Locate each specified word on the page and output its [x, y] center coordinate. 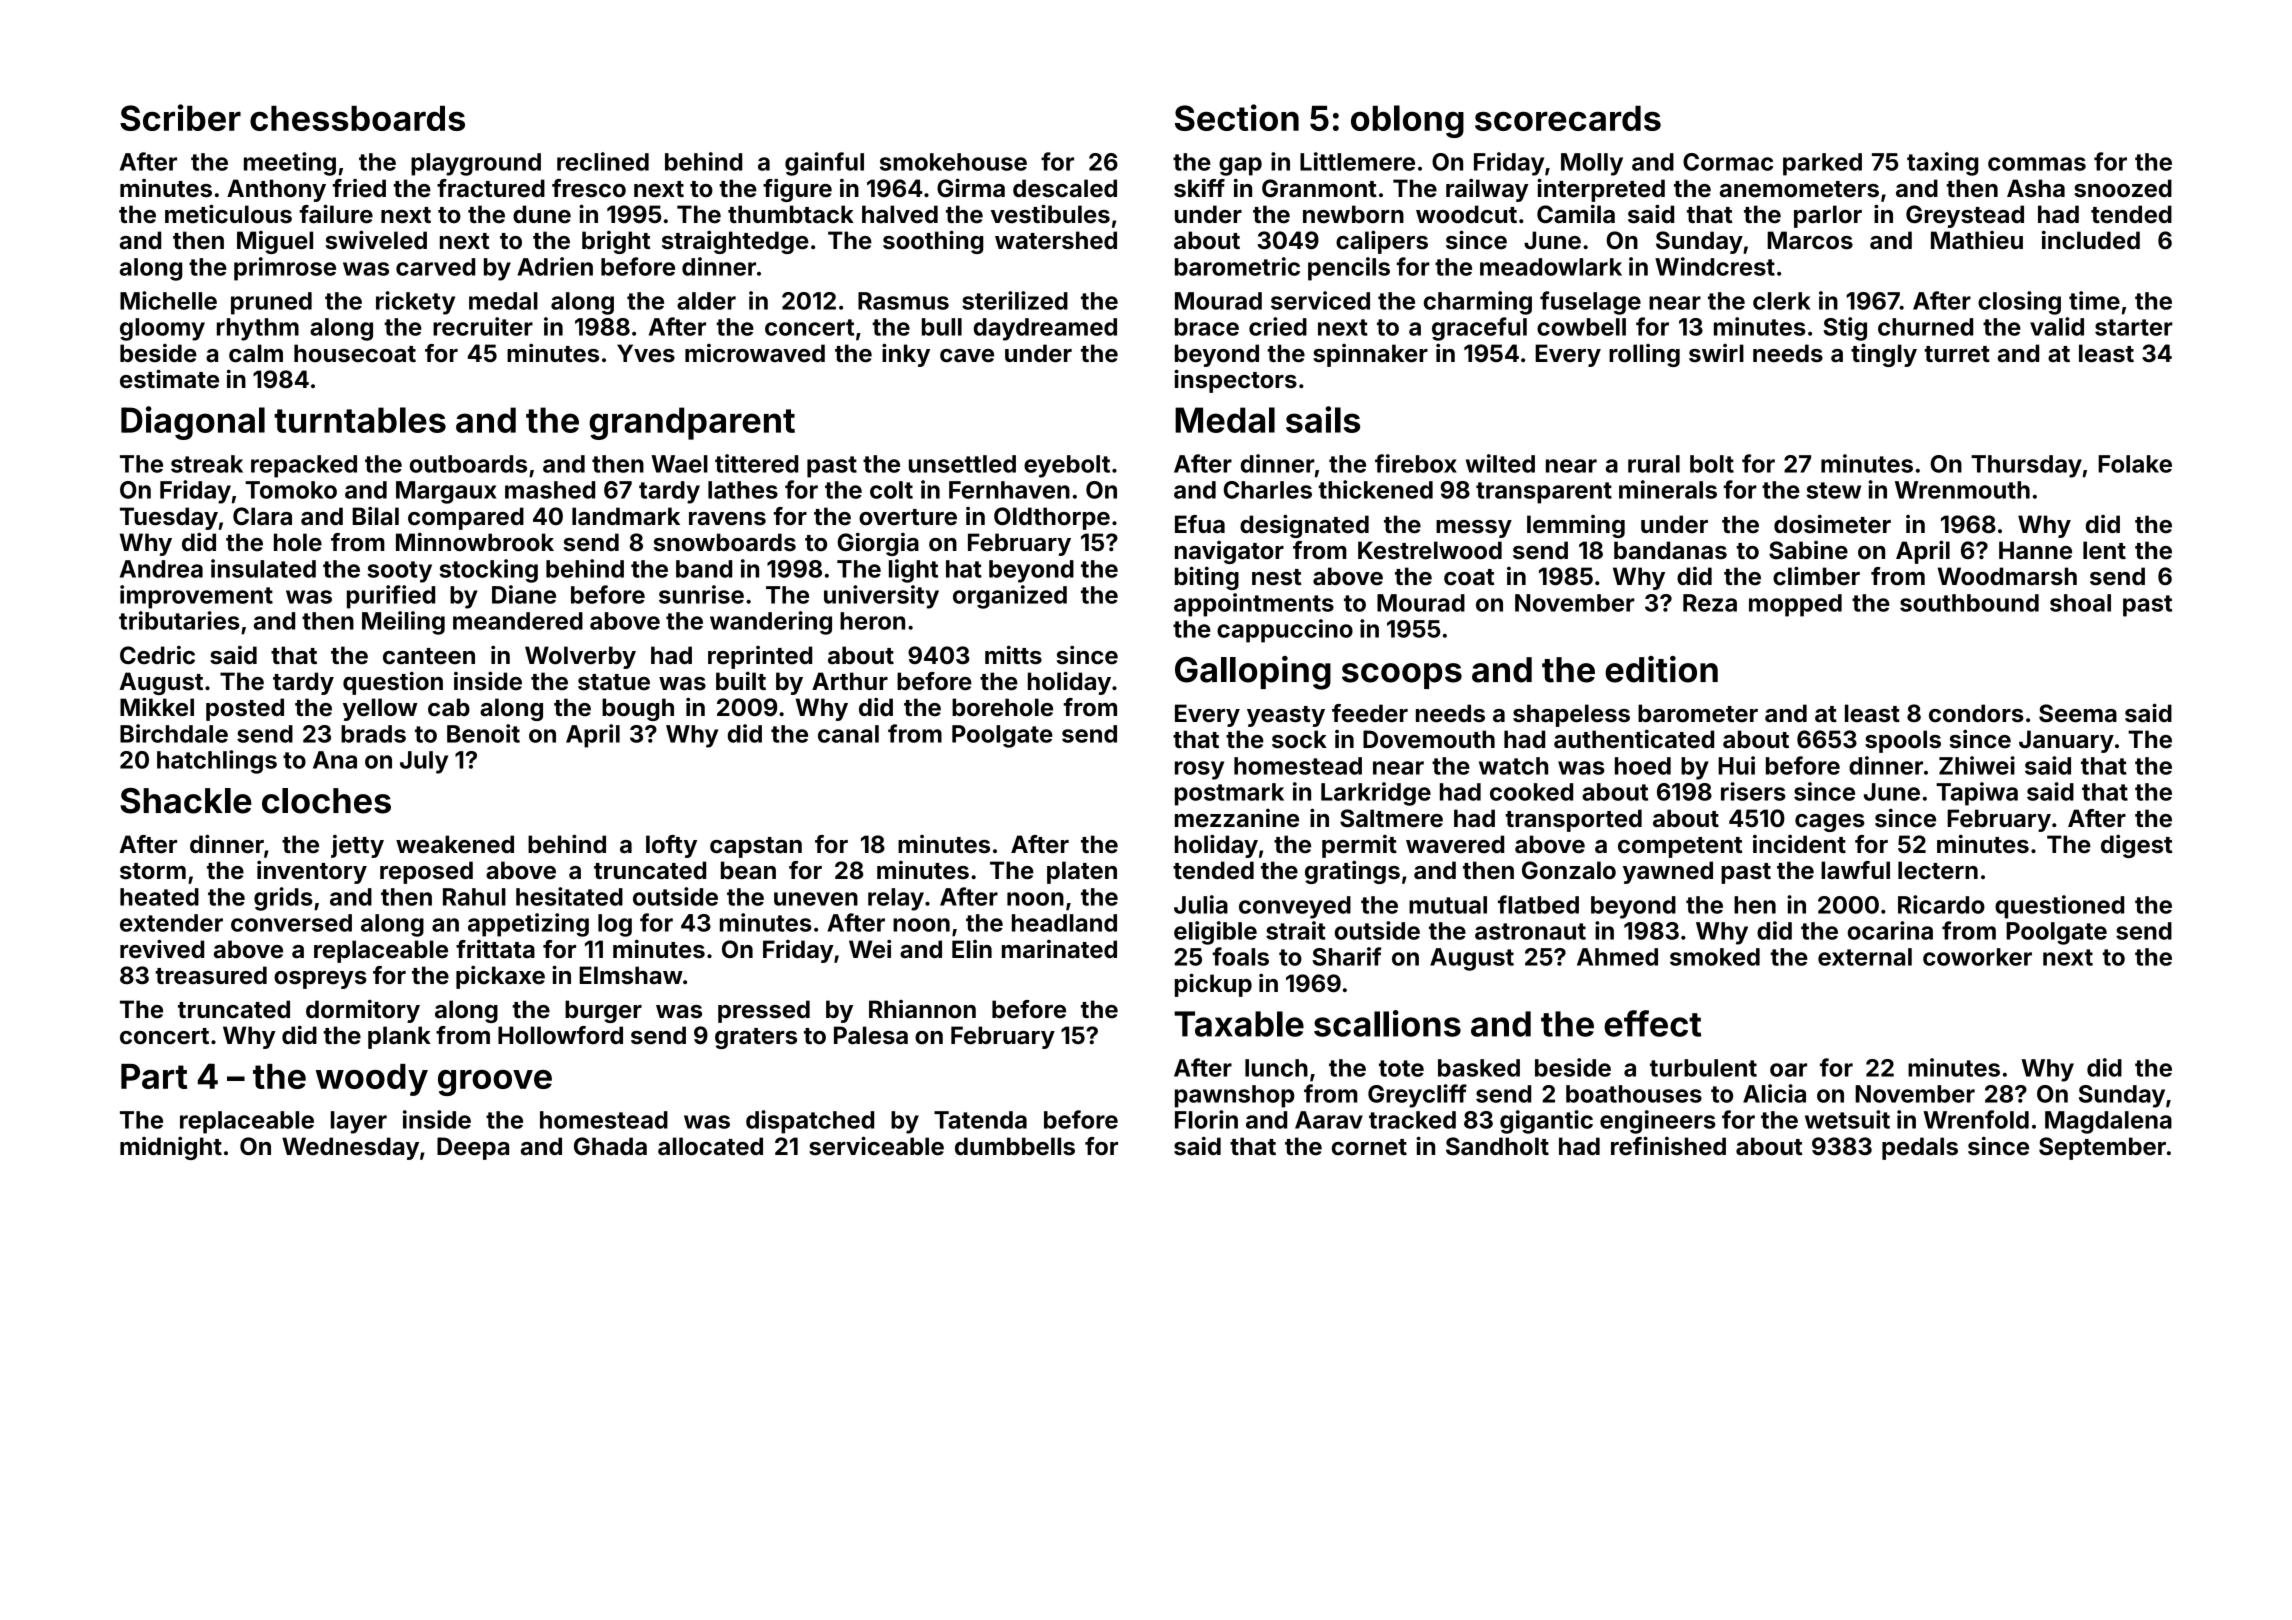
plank [399, 1037]
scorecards [1568, 118]
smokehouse [953, 162]
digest [2136, 846]
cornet [1369, 1147]
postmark [1229, 794]
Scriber [180, 117]
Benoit [483, 733]
